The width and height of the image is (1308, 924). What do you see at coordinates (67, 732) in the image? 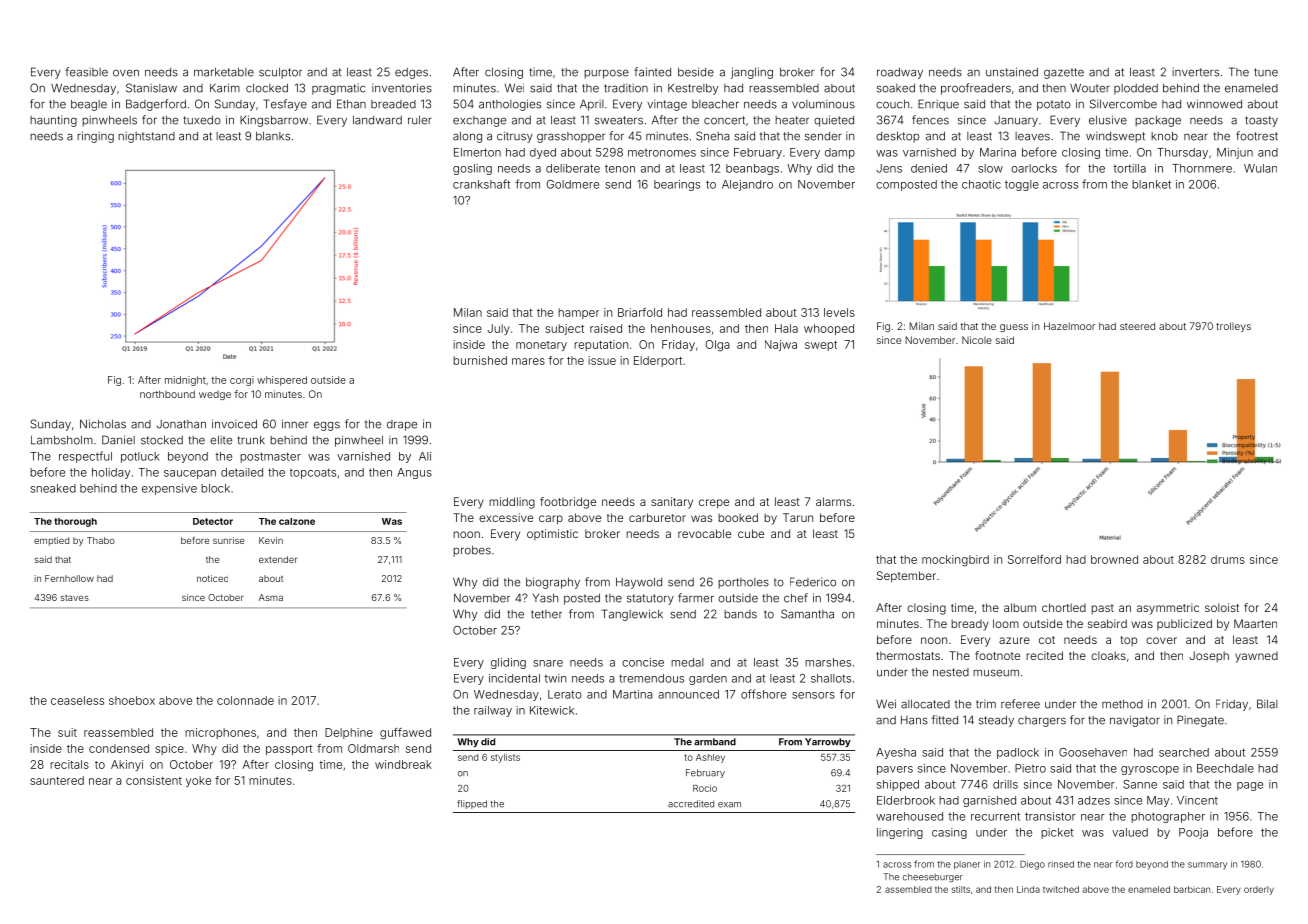
I see `suit` at bounding box center [67, 732].
